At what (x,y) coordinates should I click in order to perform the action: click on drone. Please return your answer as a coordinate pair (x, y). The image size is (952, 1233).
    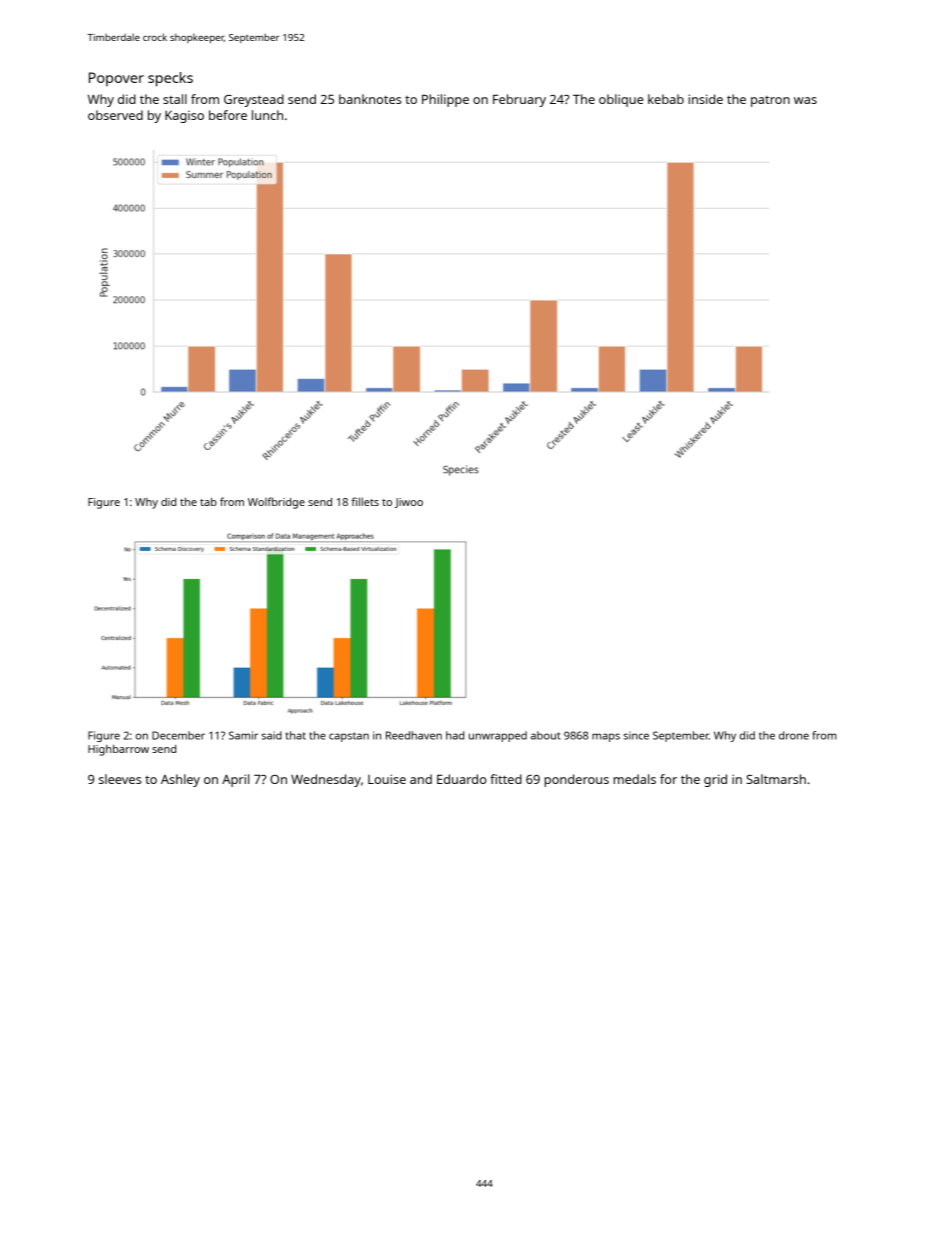
    Looking at the image, I should click on (794, 735).
